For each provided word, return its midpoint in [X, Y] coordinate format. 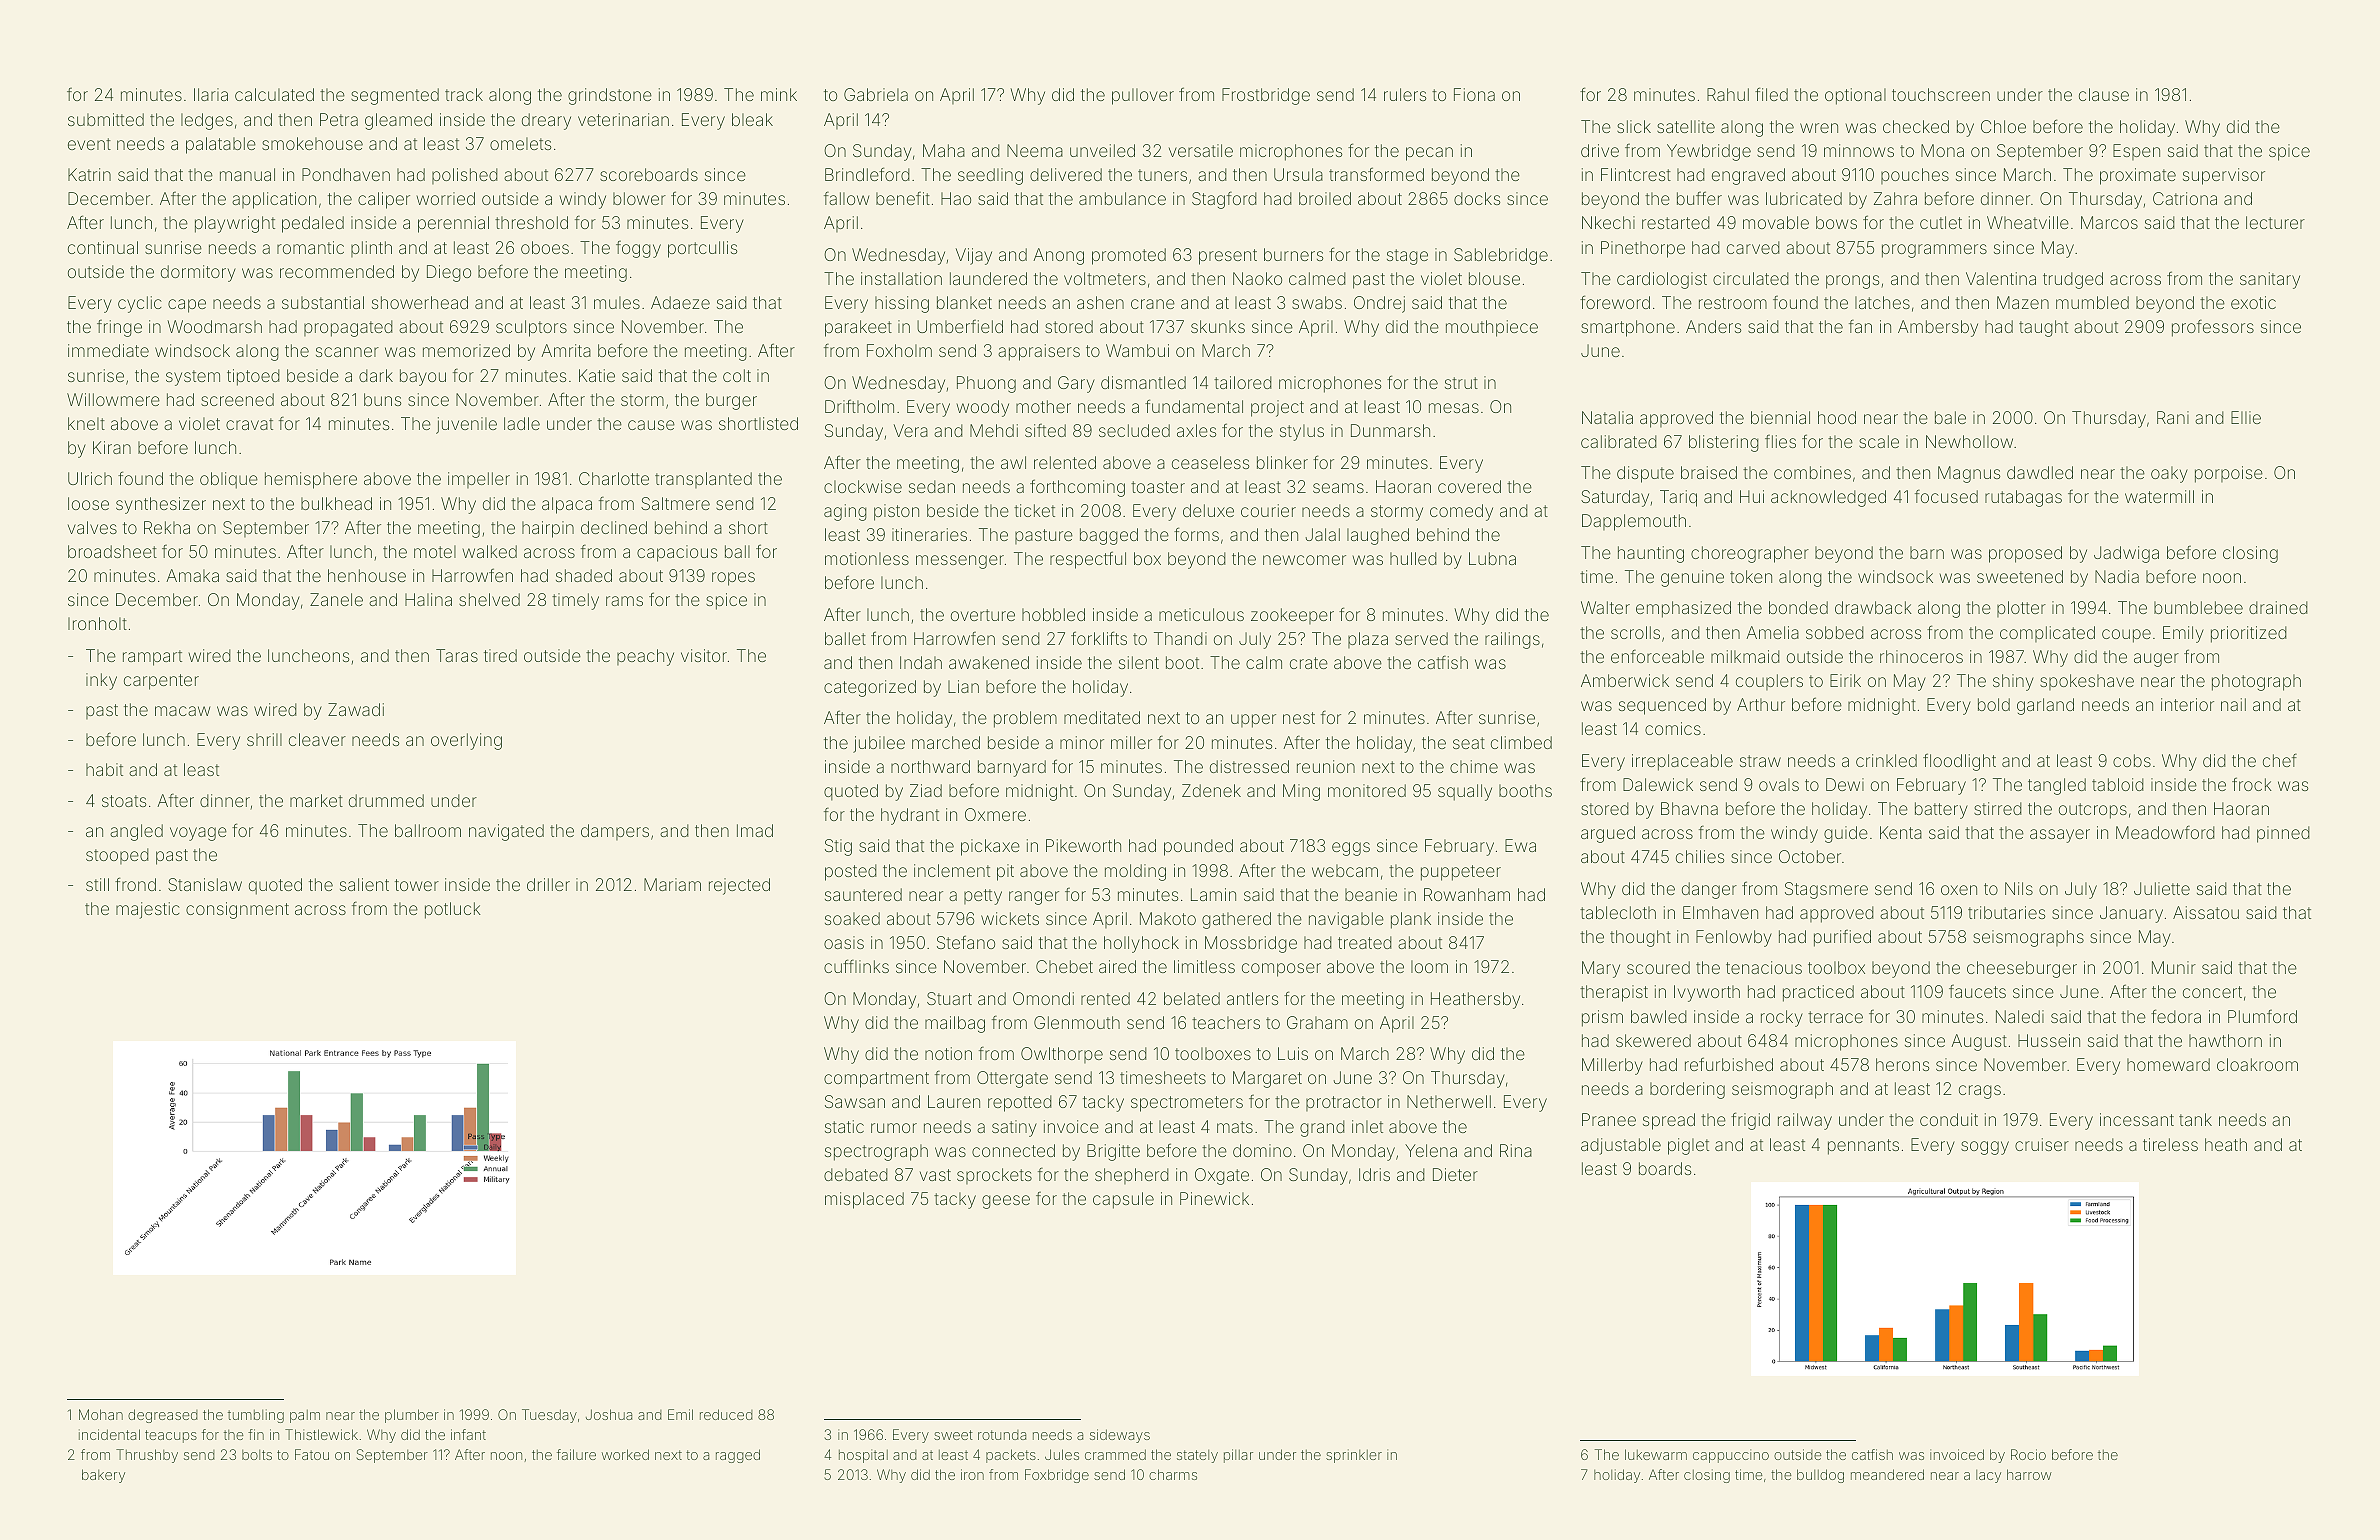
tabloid [2118, 784]
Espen [2136, 152]
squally [1465, 792]
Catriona [2185, 198]
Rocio [2028, 1454]
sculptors [531, 328]
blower [639, 198]
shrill [264, 739]
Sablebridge [1501, 256]
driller [548, 884]
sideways [1120, 1436]
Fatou [312, 1454]
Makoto [1168, 918]
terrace [1835, 1017]
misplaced [864, 1200]
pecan [1429, 154]
